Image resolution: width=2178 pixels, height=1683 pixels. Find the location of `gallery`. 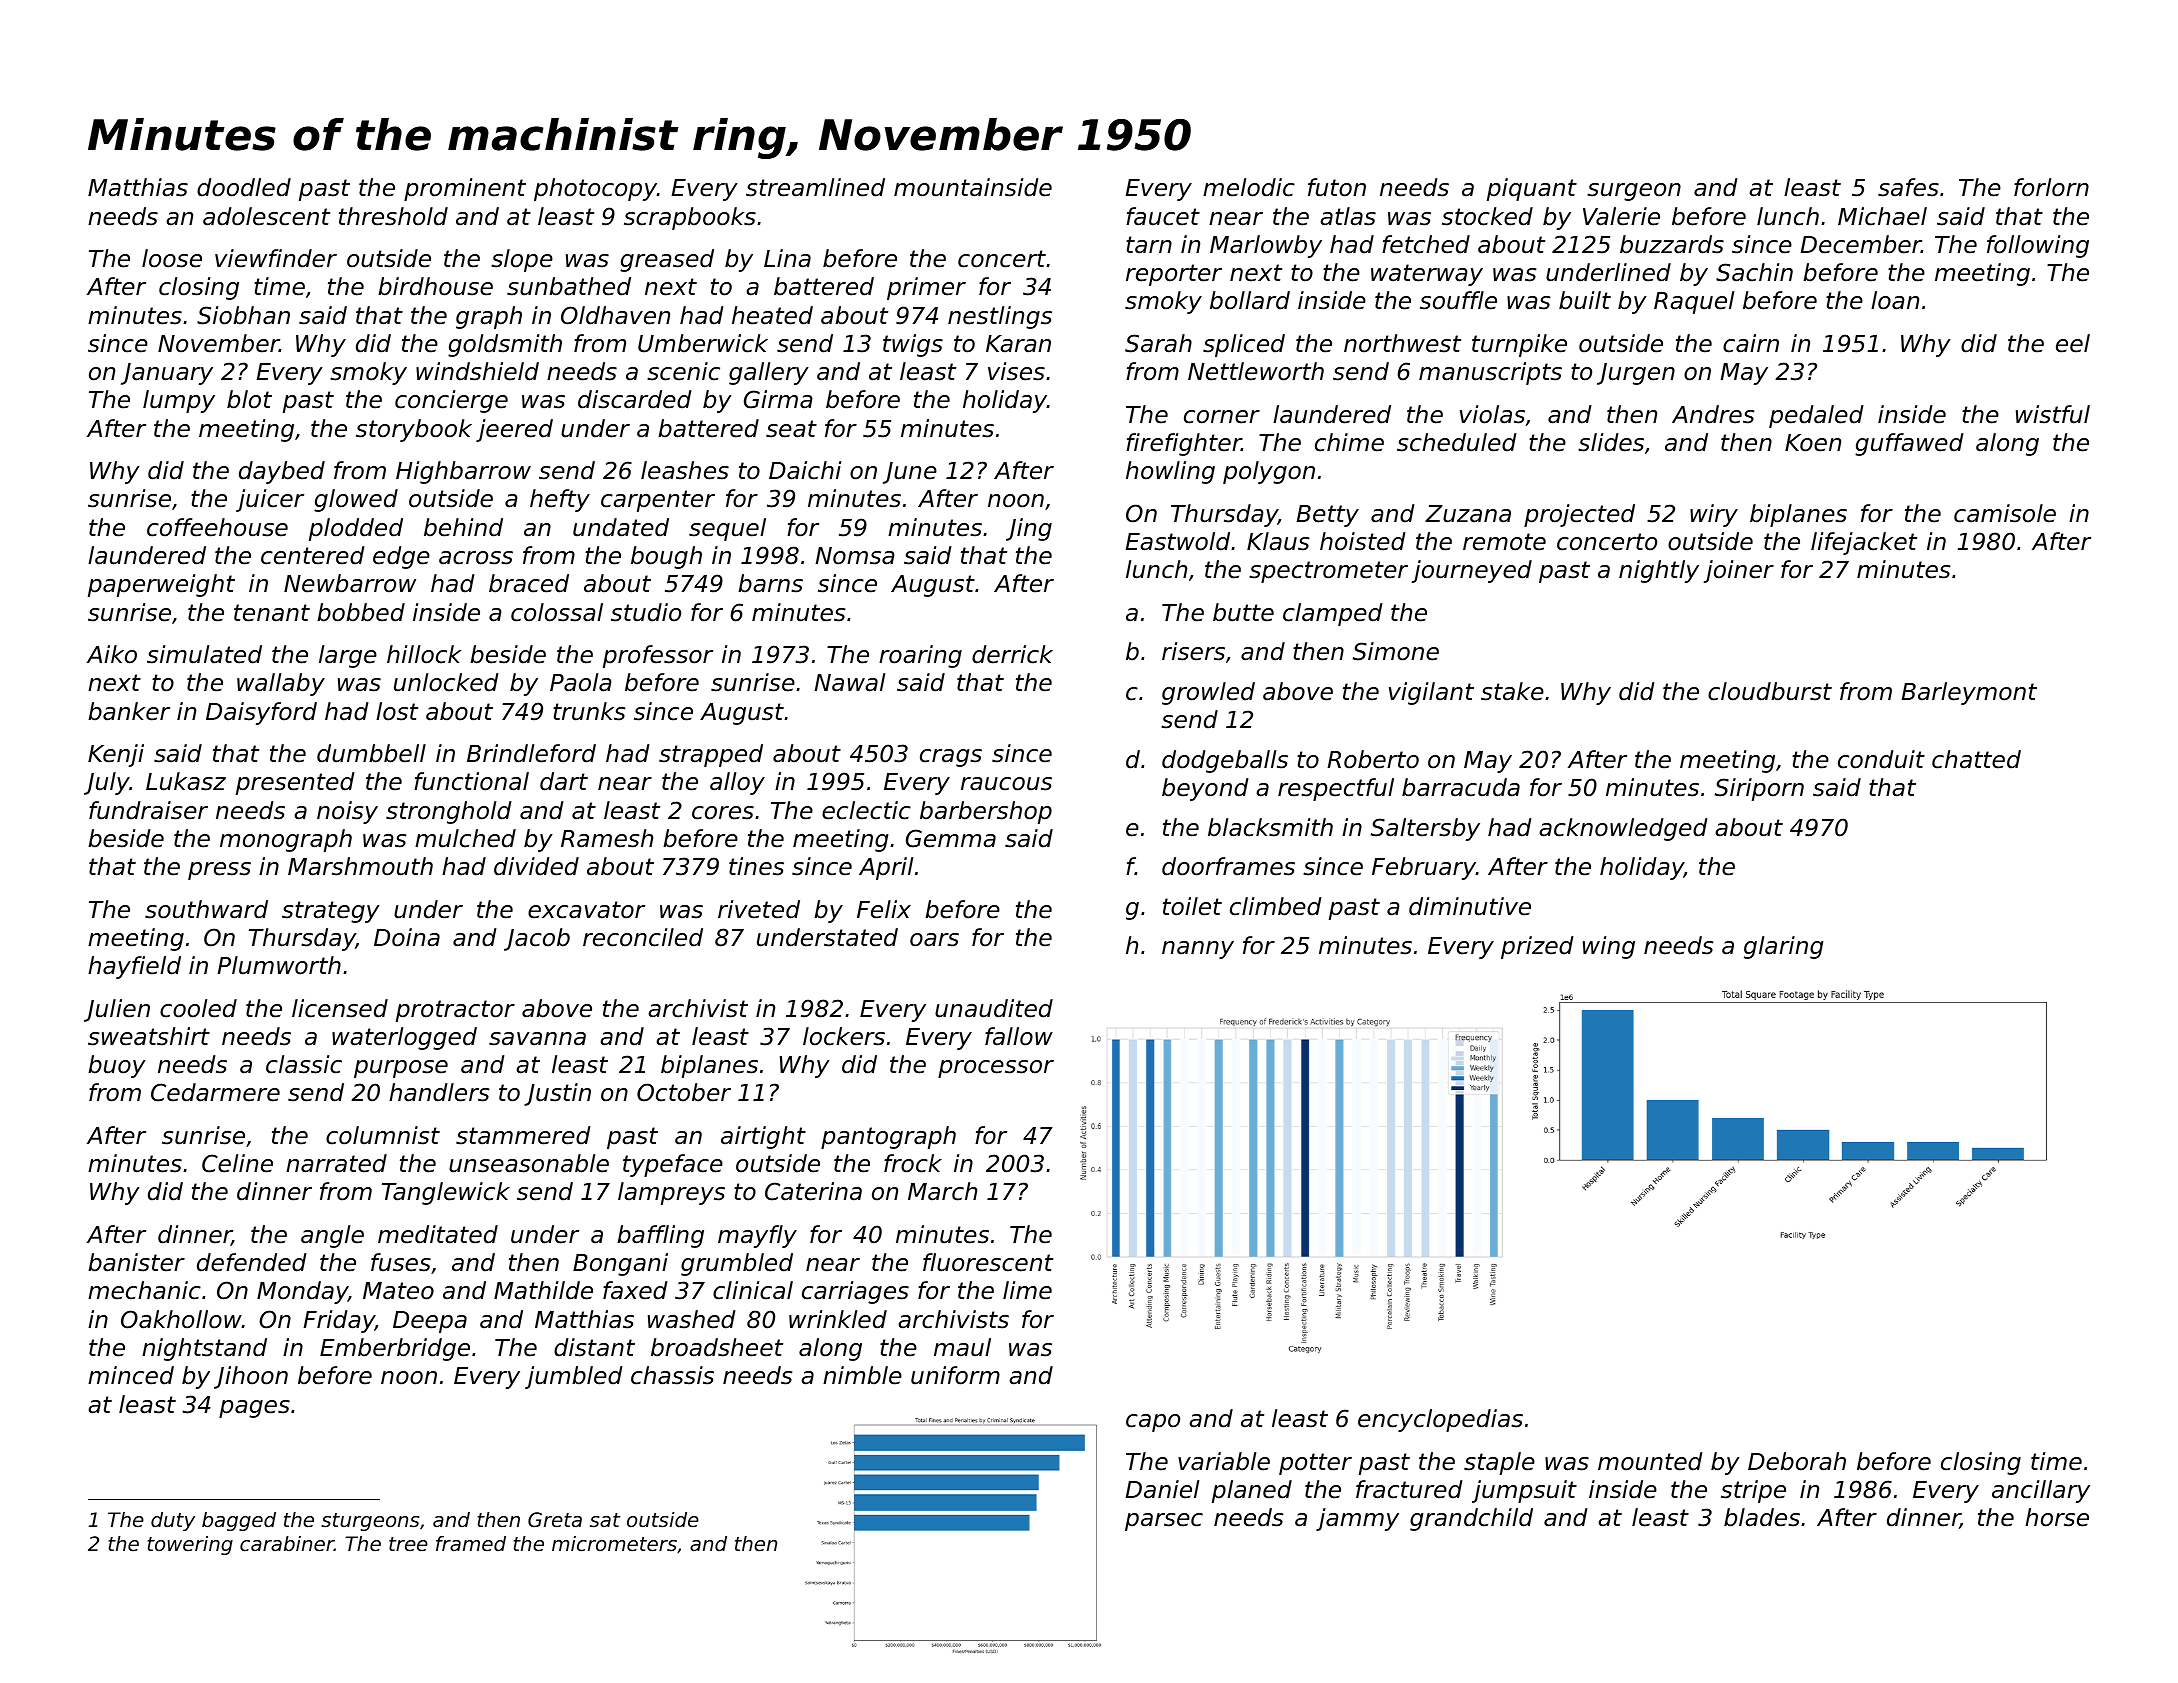

gallery is located at coordinates (769, 373).
